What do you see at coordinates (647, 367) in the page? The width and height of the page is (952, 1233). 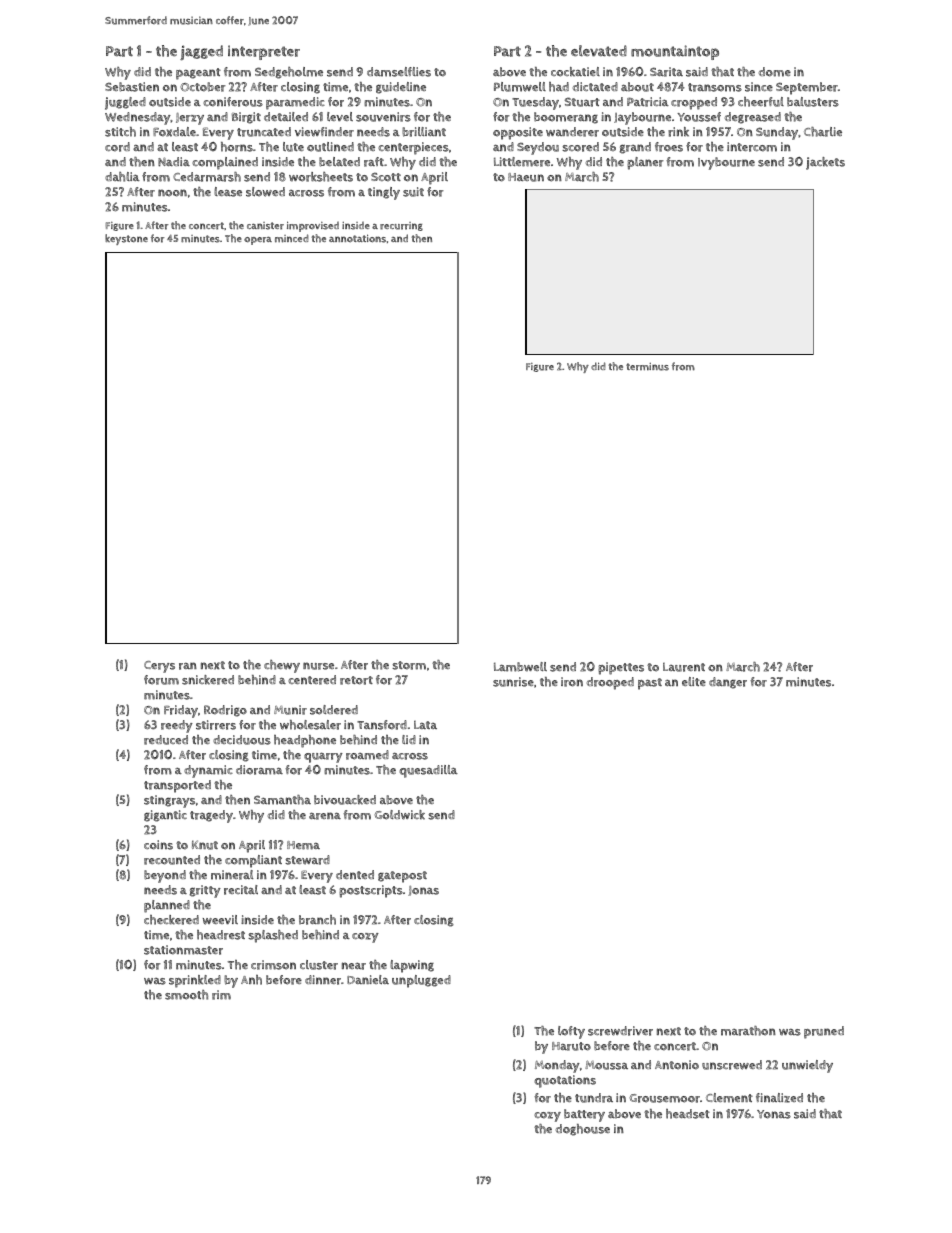 I see `terminus` at bounding box center [647, 367].
